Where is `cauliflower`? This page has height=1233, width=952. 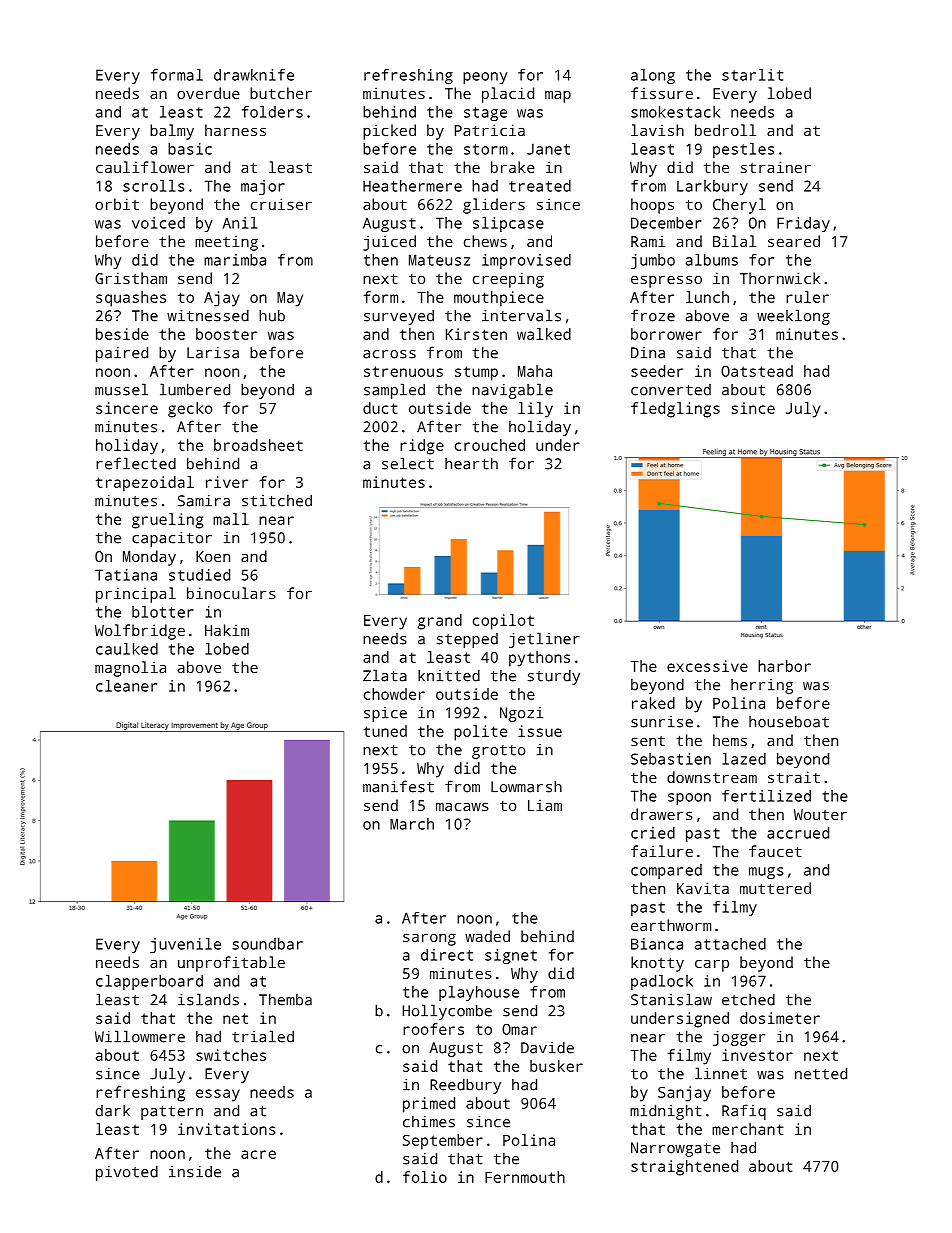
cauliflower is located at coordinates (145, 167).
